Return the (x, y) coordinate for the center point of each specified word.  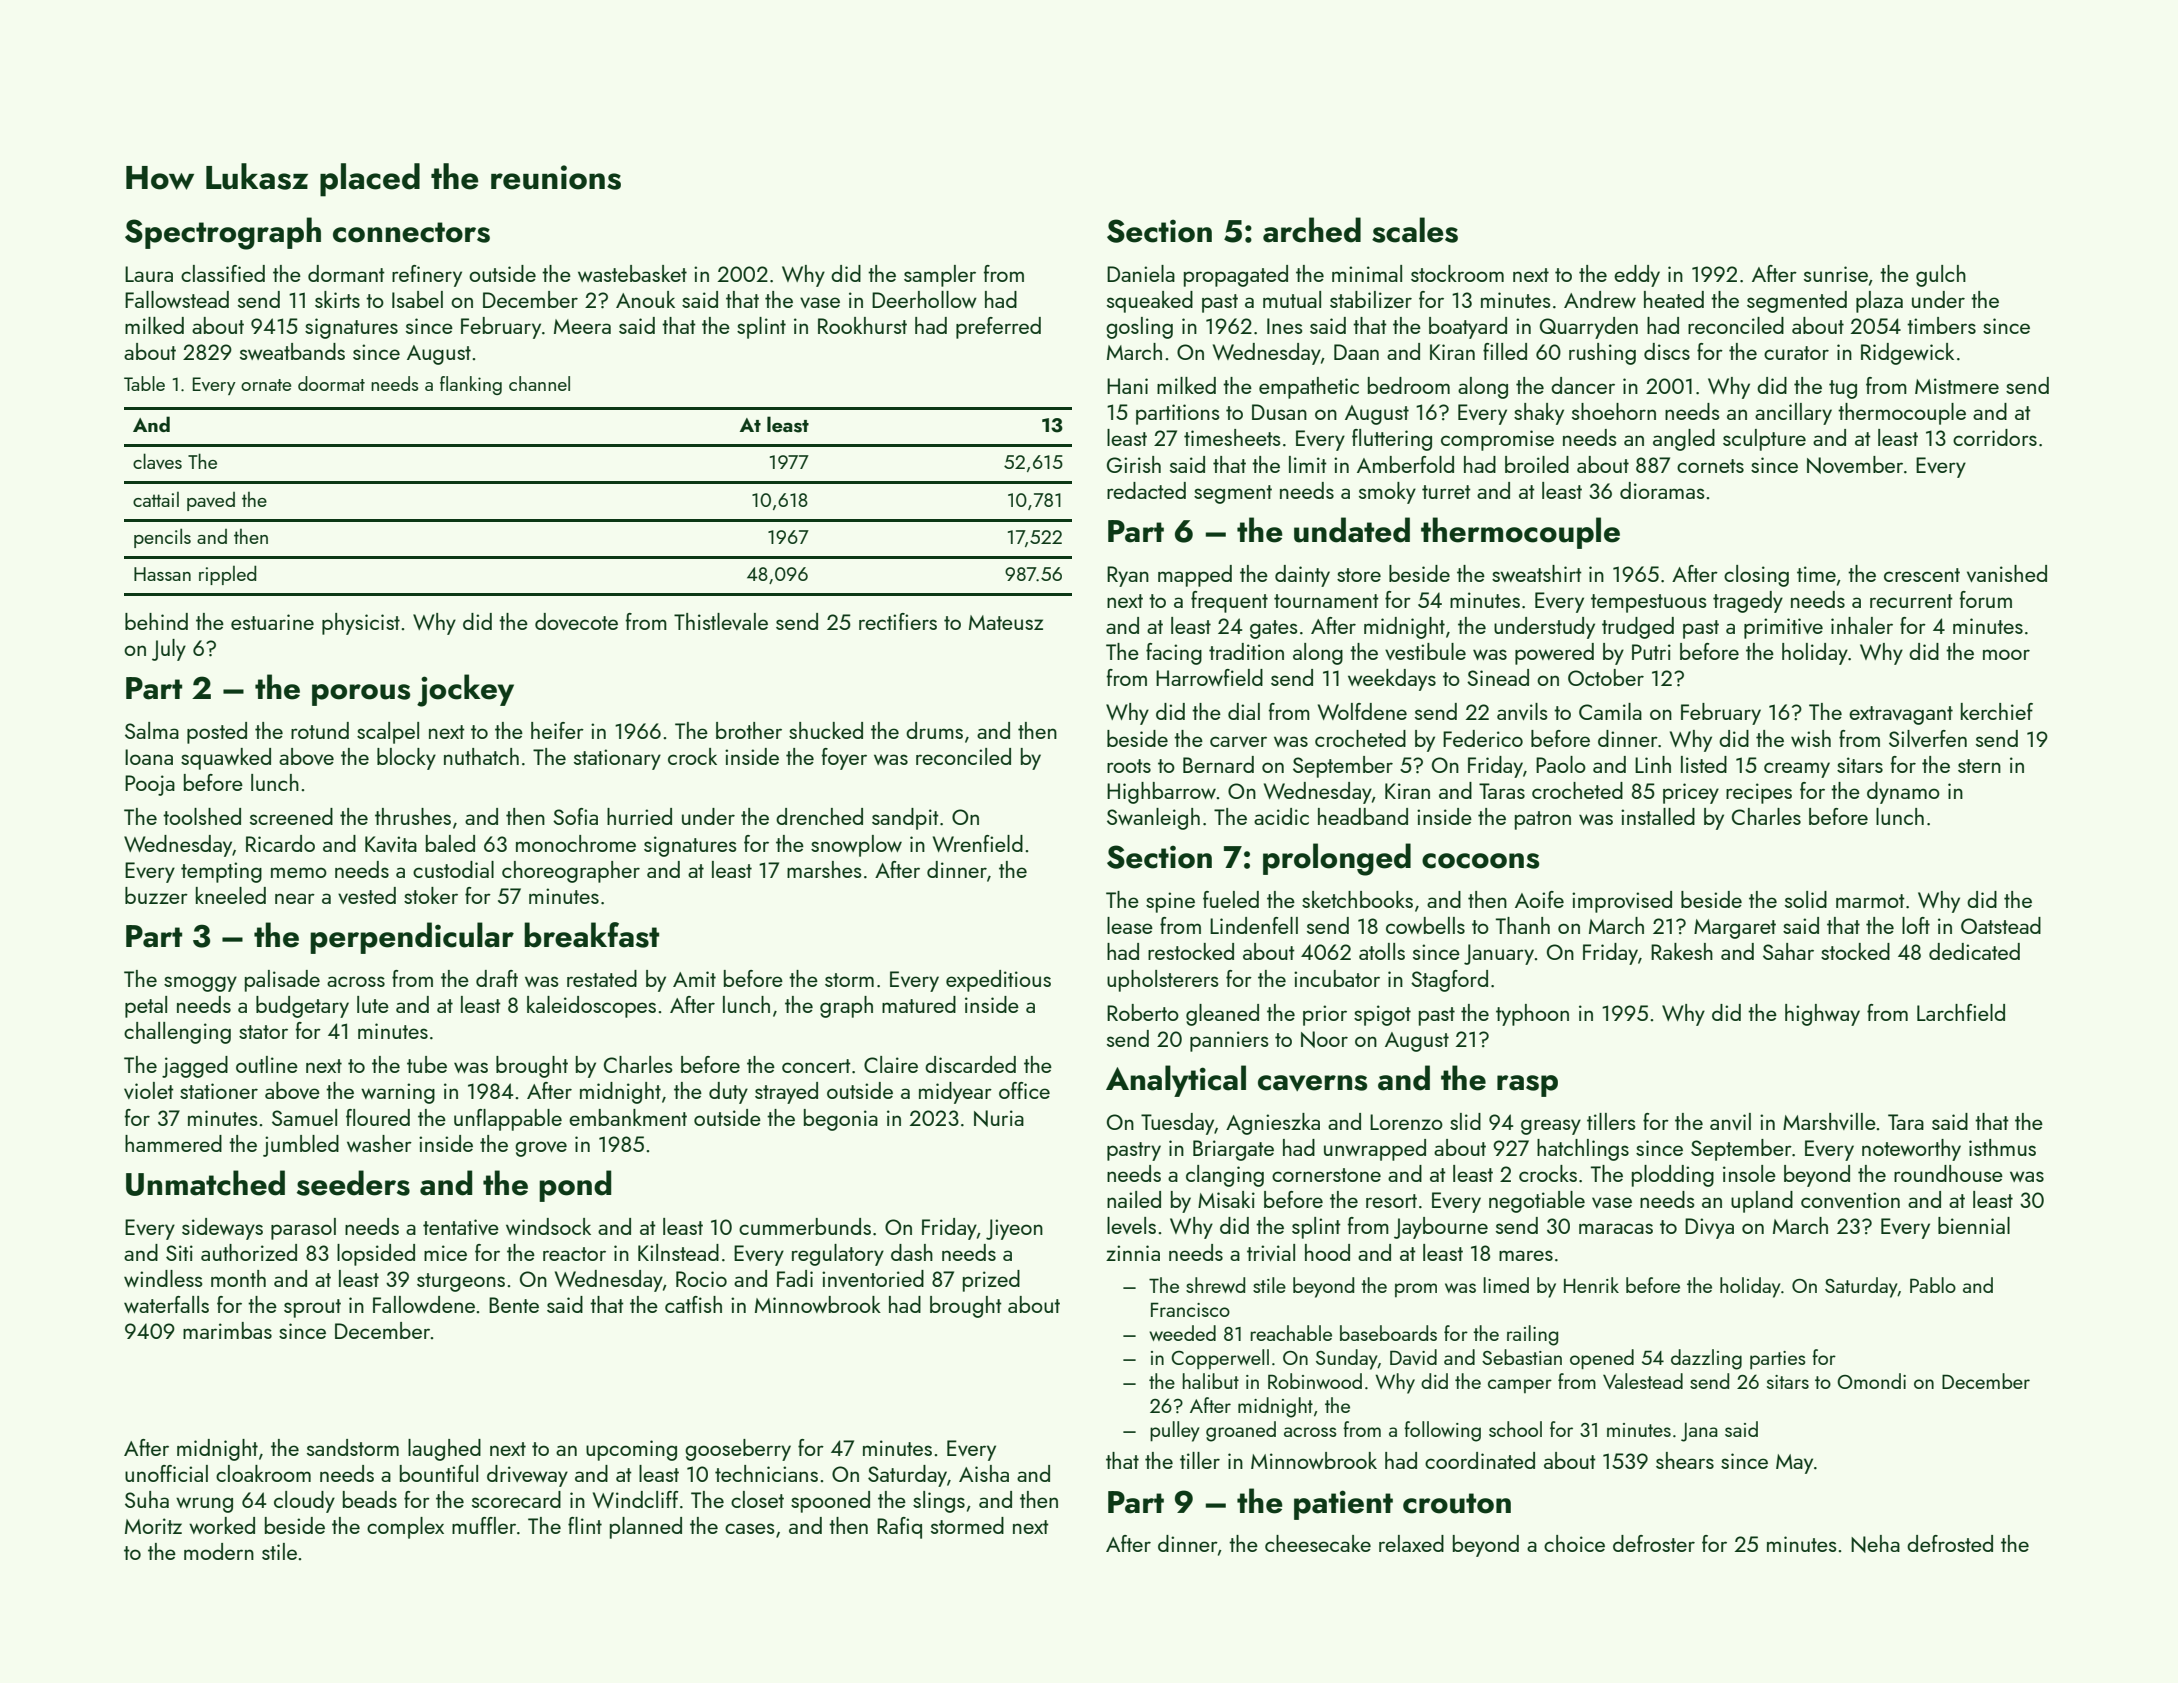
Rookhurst (862, 325)
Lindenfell (1254, 925)
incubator (1337, 978)
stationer (219, 1091)
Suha (147, 1499)
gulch (1941, 276)
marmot (1870, 901)
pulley (1175, 1431)
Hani (1127, 386)
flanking (471, 385)
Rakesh (1682, 951)
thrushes (413, 816)
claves (157, 461)
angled (1684, 440)
